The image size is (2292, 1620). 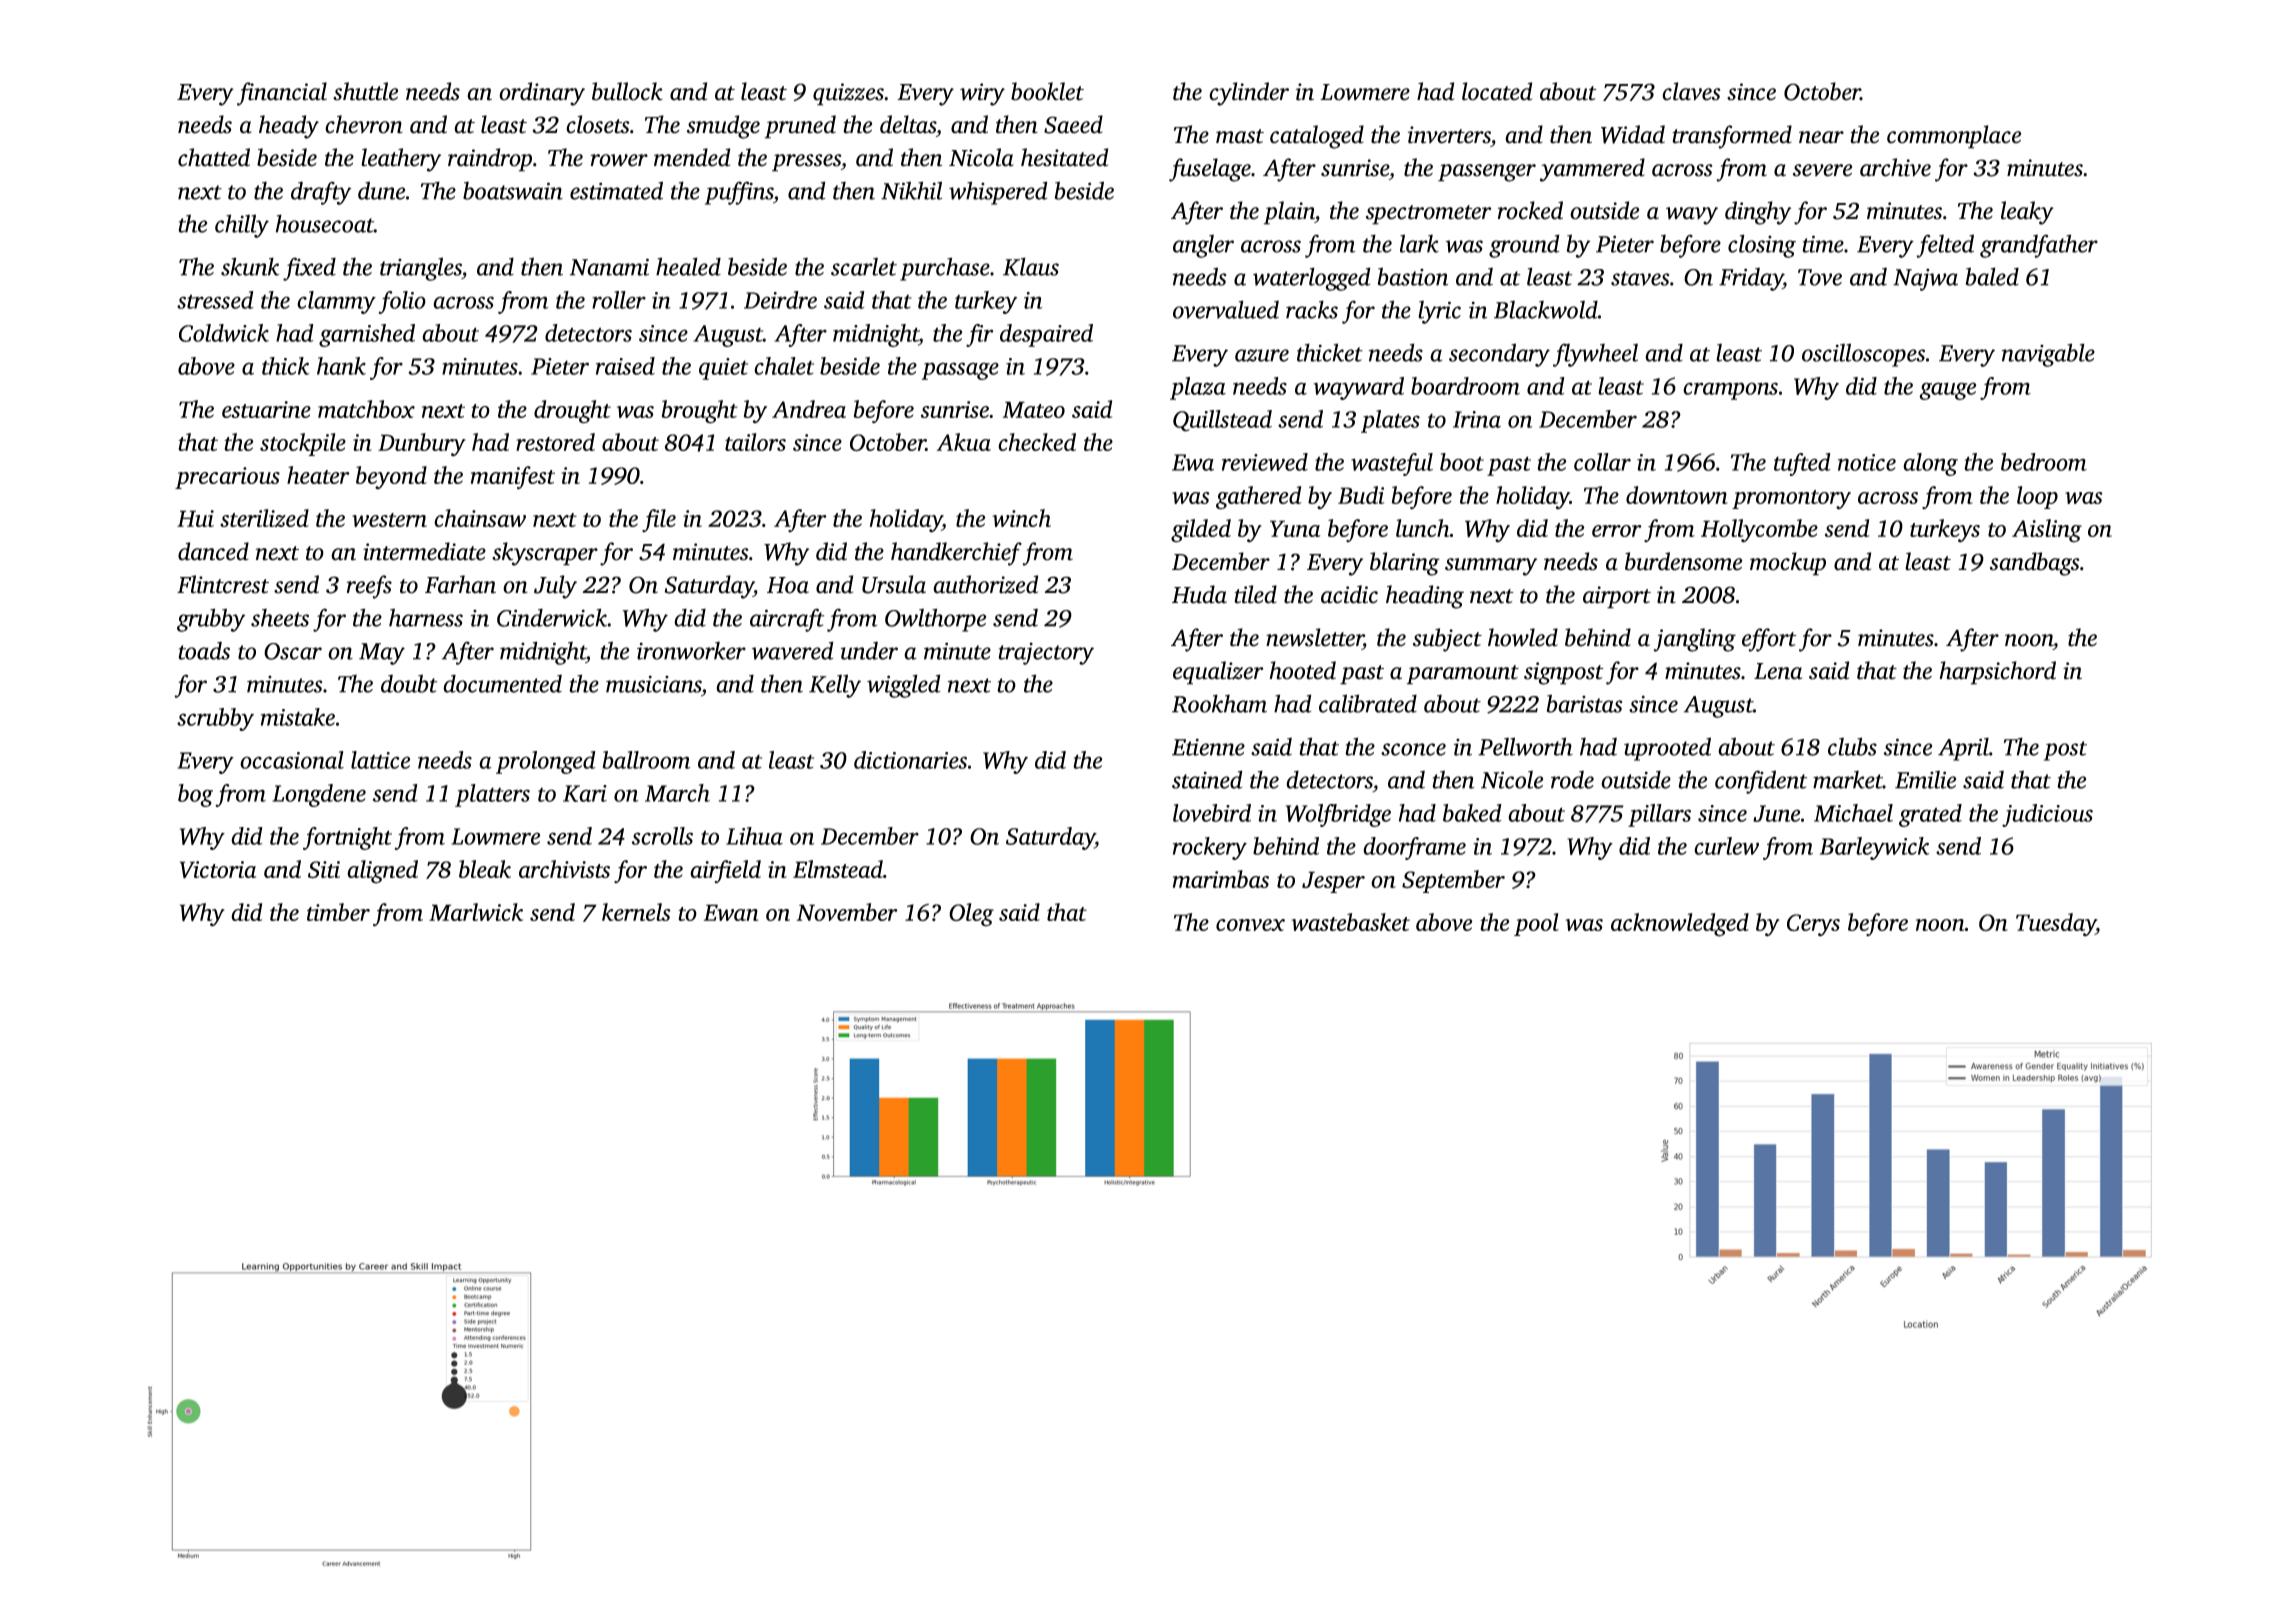 What do you see at coordinates (1046, 653) in the screenshot?
I see `trajectory` at bounding box center [1046, 653].
